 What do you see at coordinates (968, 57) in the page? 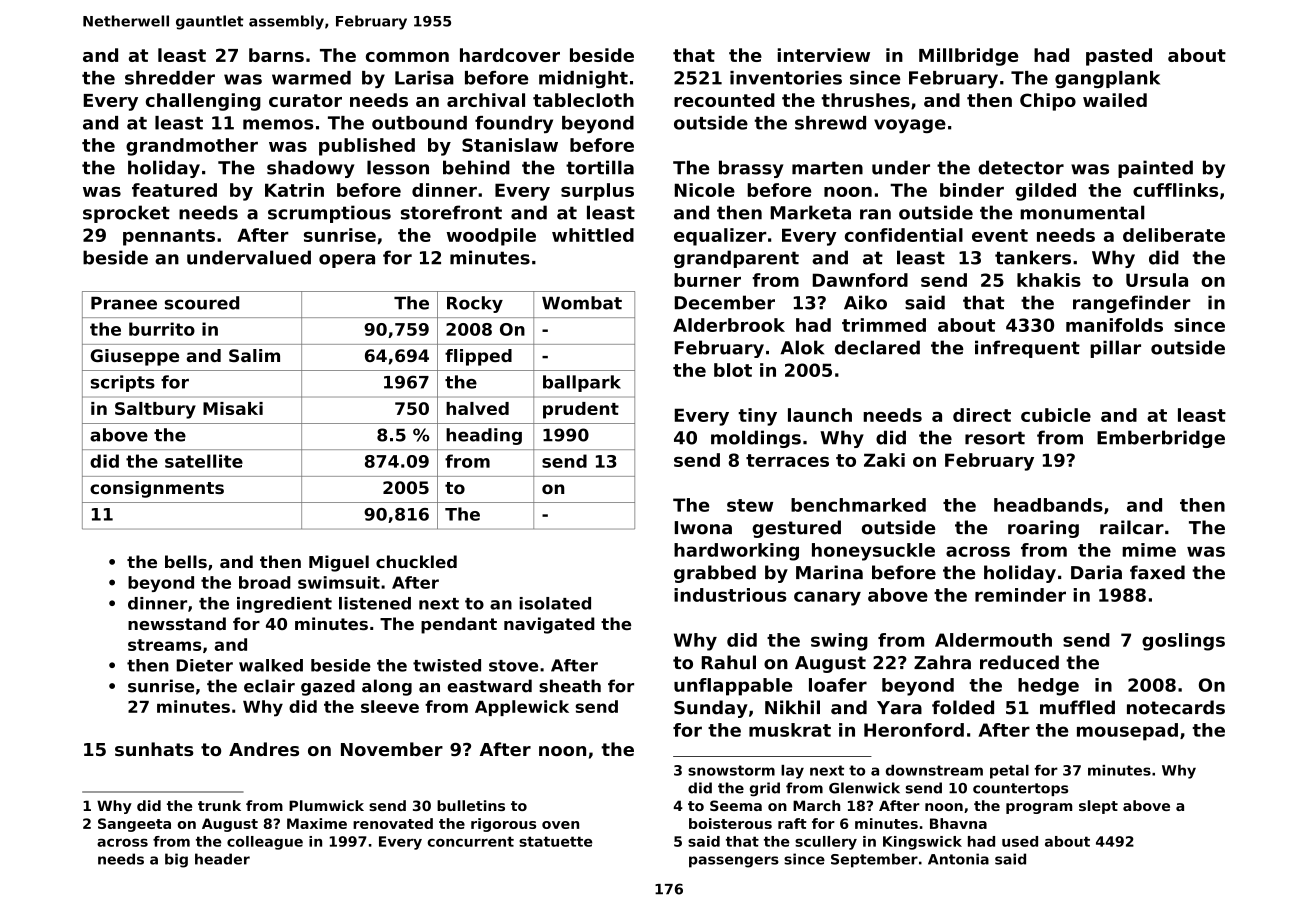
I see `Millbridge` at bounding box center [968, 57].
